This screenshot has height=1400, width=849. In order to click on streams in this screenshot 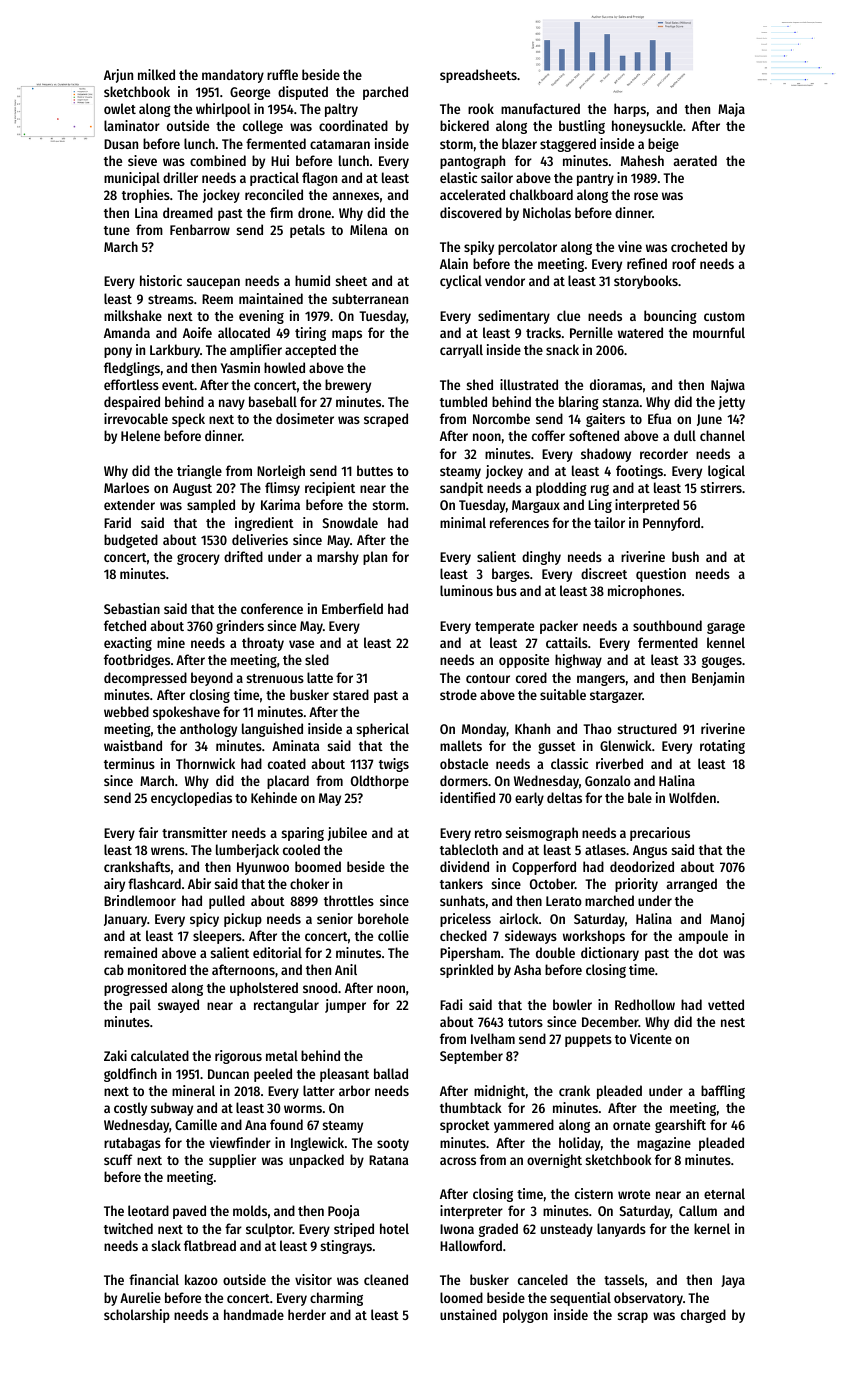, I will do `click(171, 299)`.
